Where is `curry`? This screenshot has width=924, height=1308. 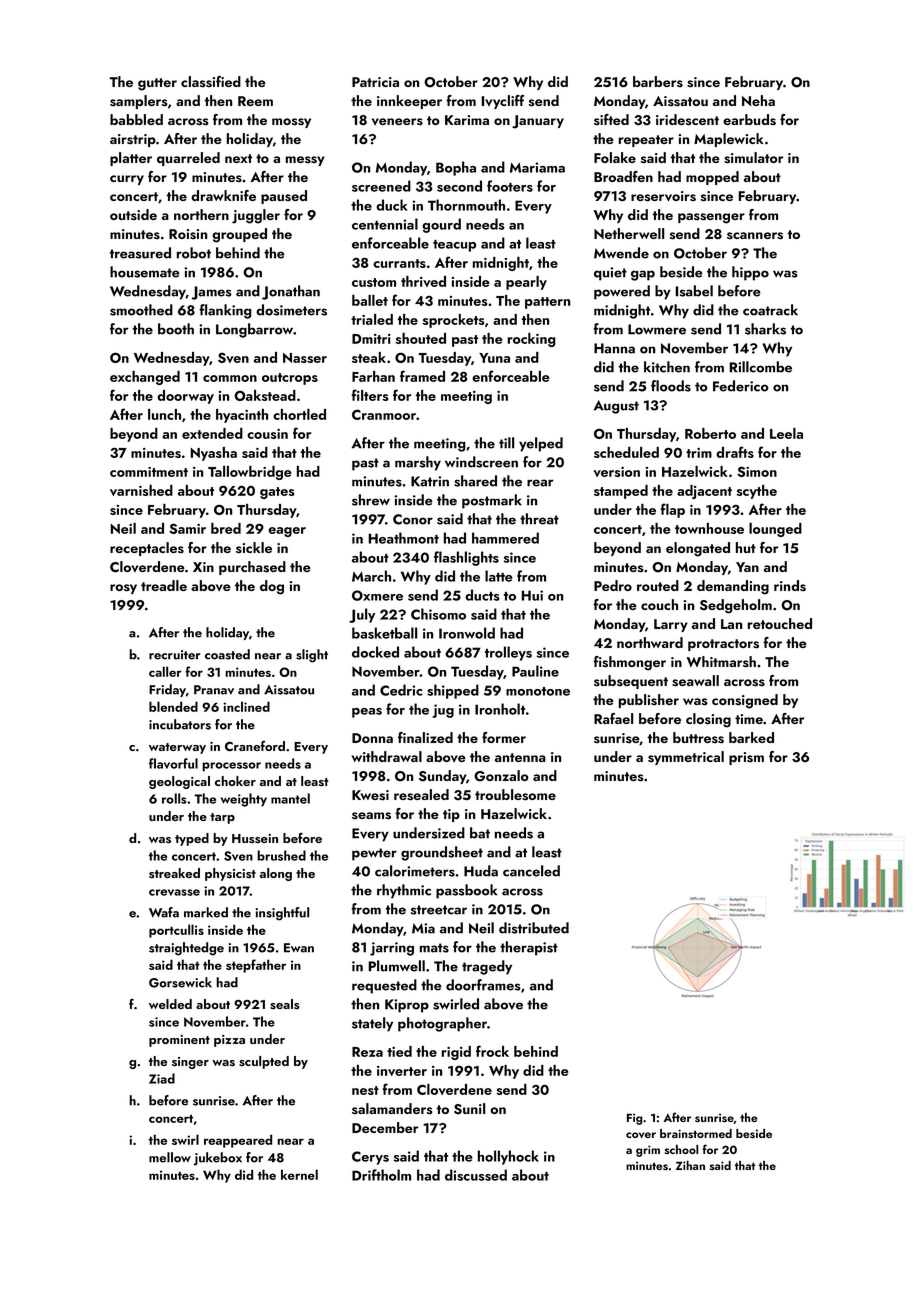
curry is located at coordinates (127, 180).
